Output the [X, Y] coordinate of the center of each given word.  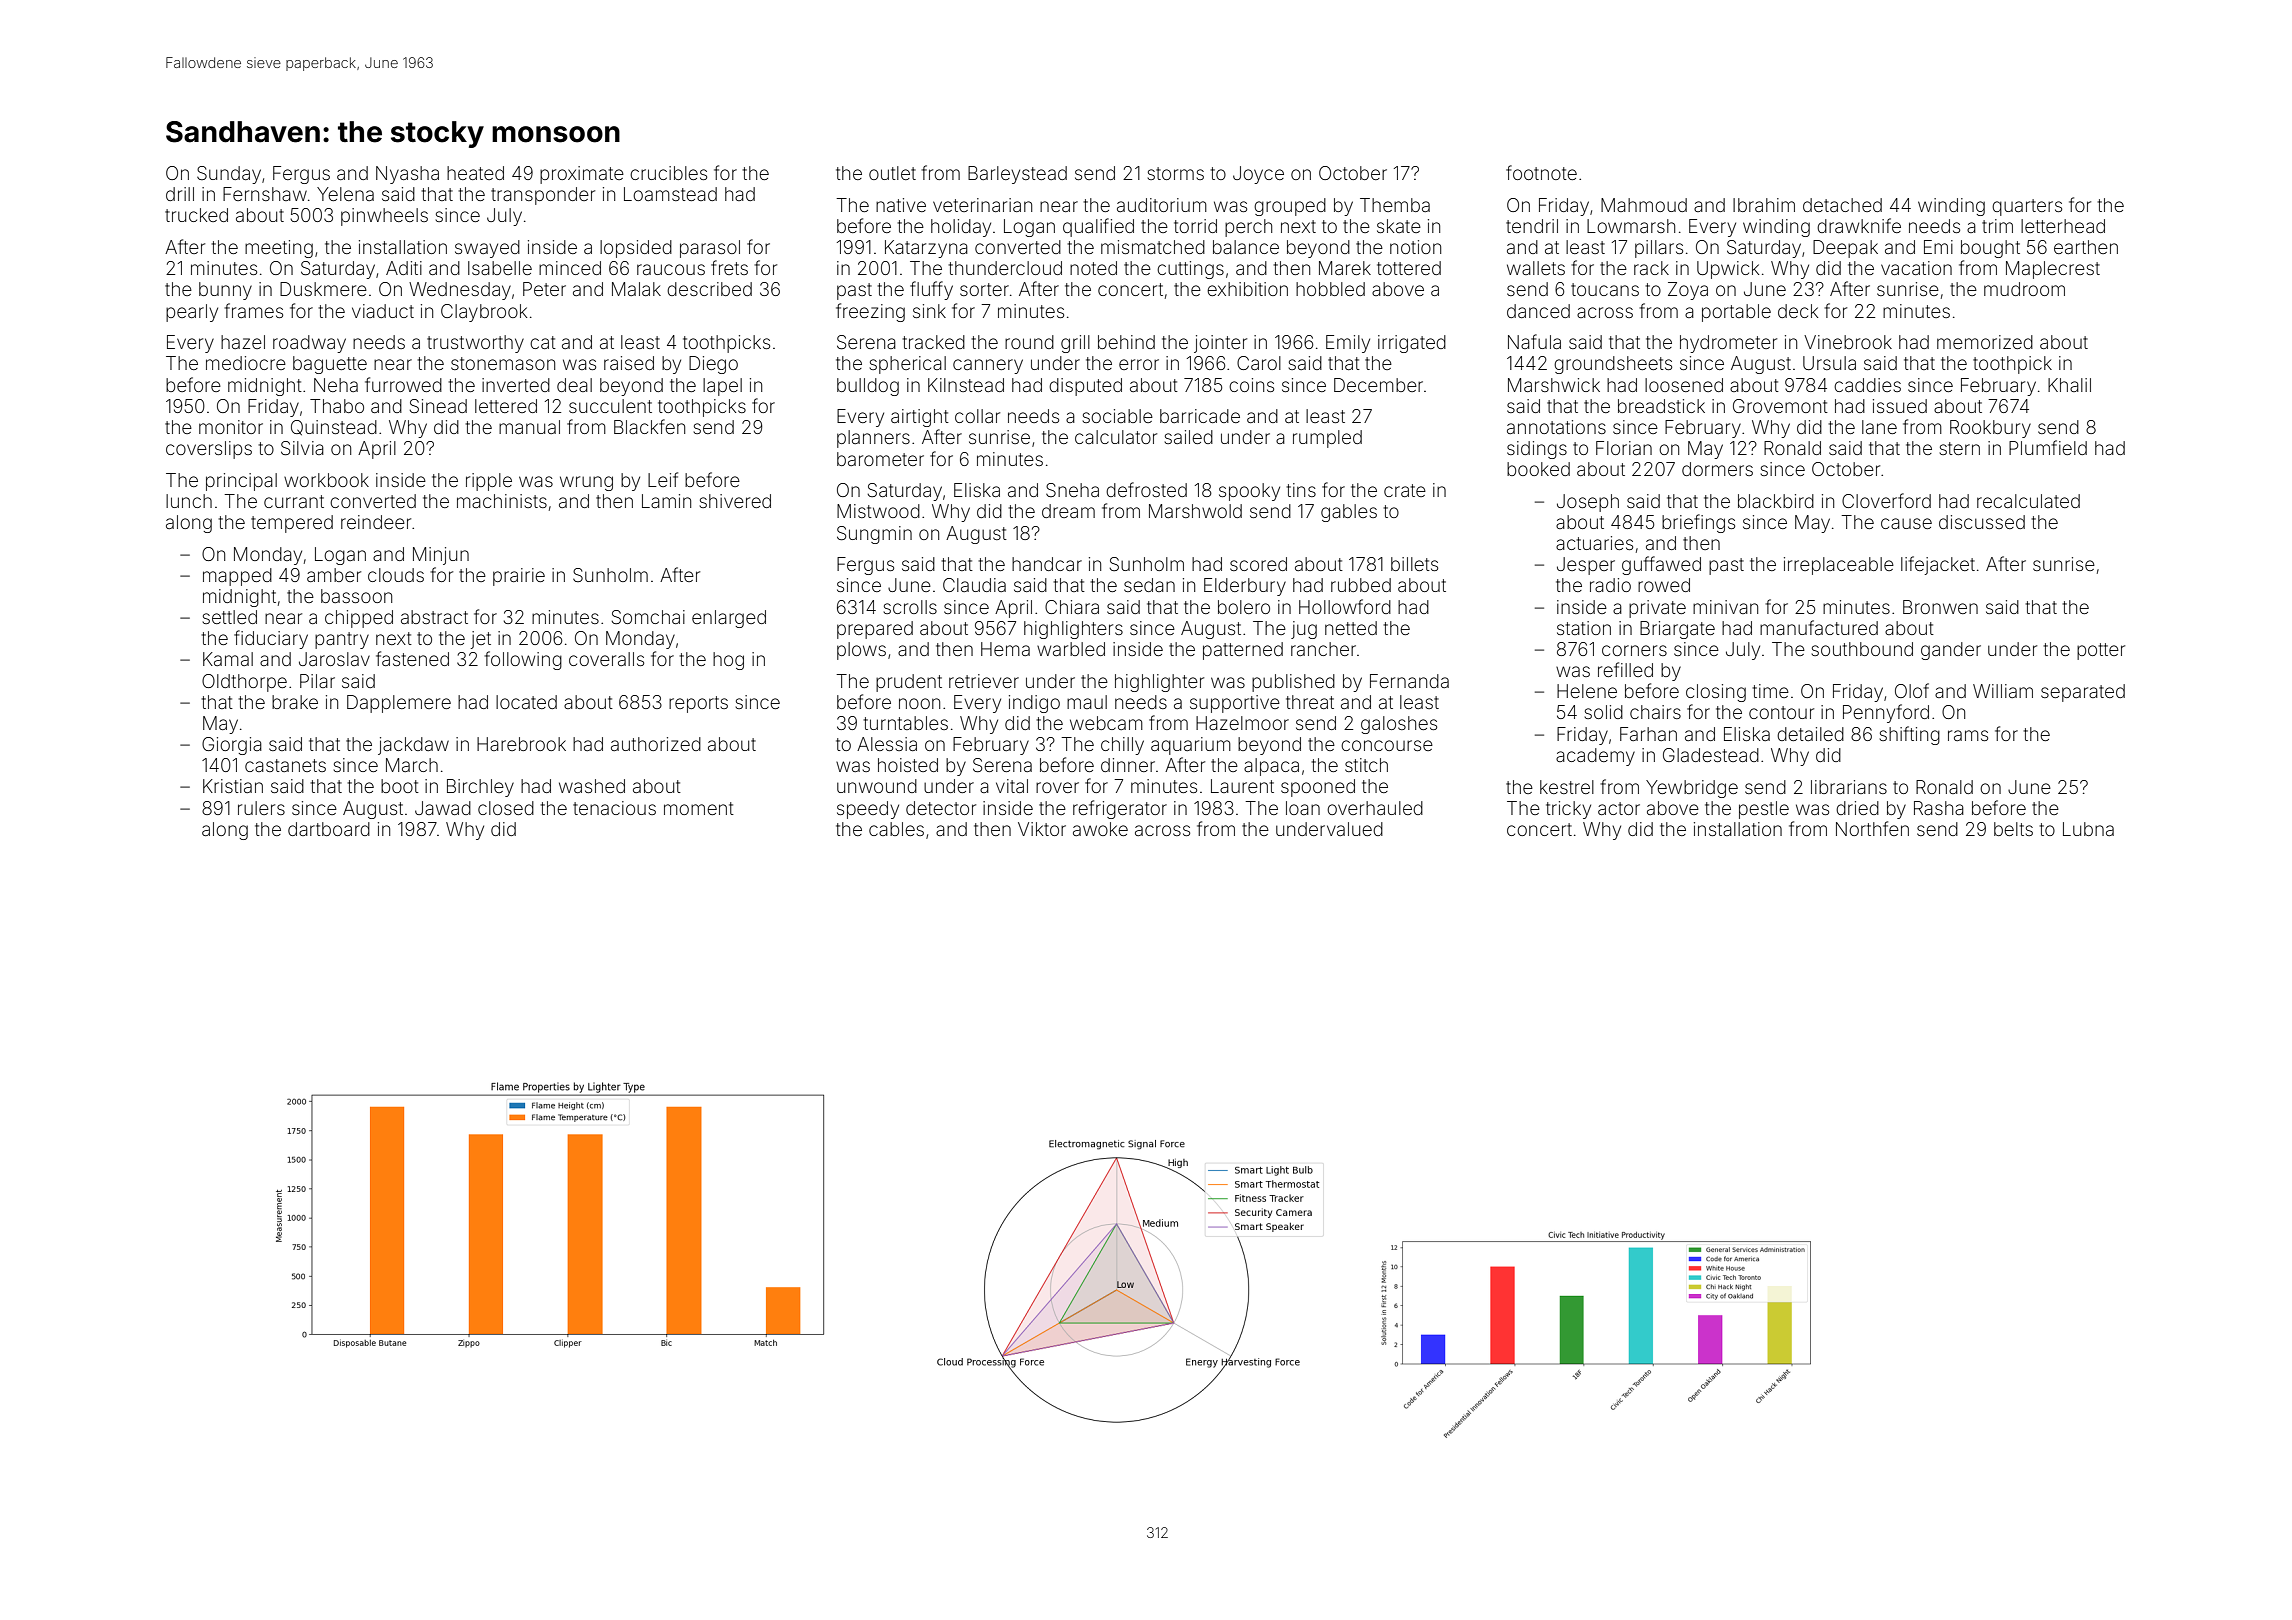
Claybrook [484, 313]
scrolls [910, 607]
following [523, 660]
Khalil [2069, 385]
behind [1126, 342]
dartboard [329, 829]
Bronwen [1940, 607]
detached [1842, 205]
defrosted [1146, 489]
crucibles [668, 173]
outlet [892, 173]
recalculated [2028, 501]
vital [1012, 786]
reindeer [376, 522]
